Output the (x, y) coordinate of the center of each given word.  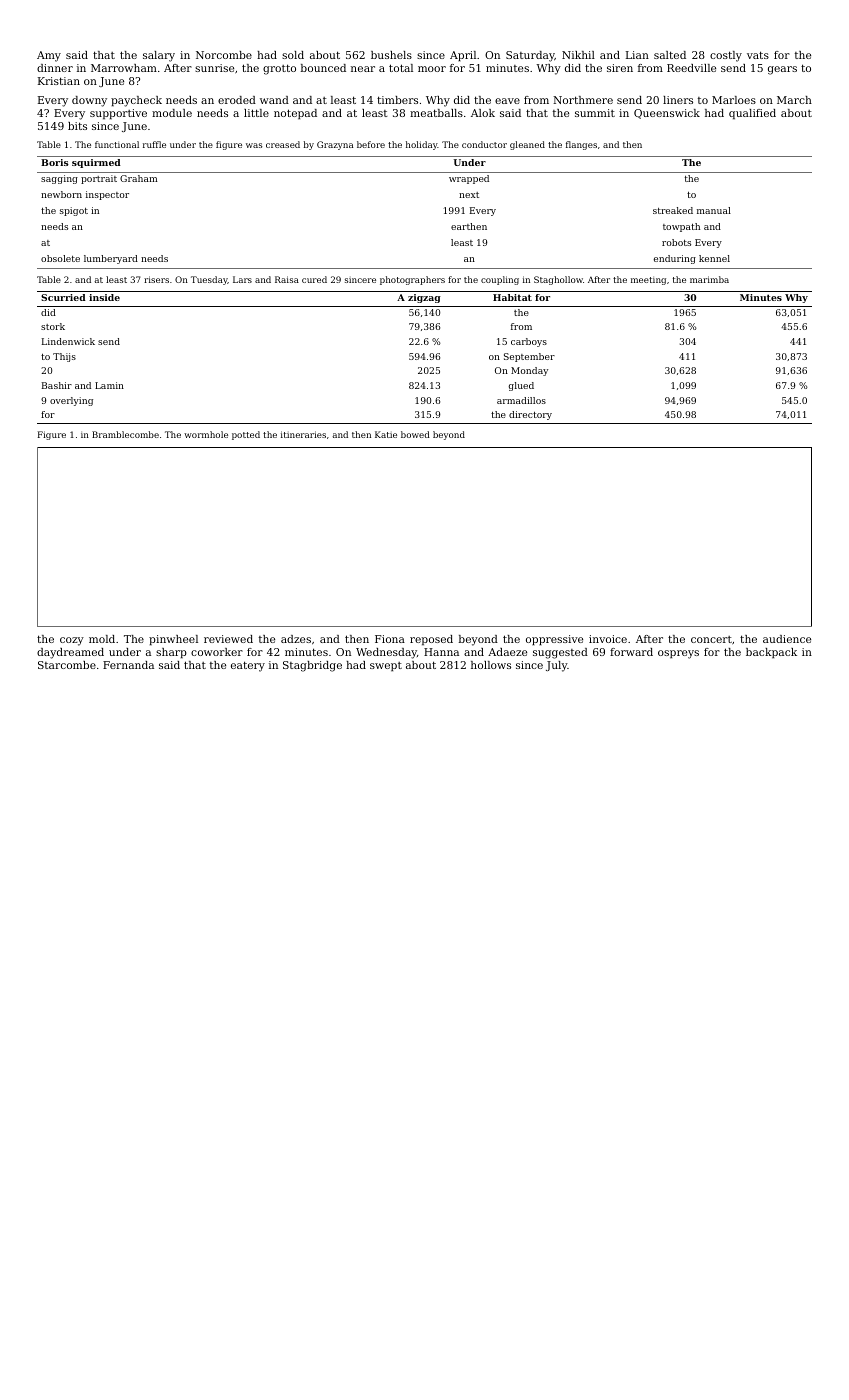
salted (670, 55)
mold (102, 639)
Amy (49, 56)
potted (246, 435)
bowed (415, 434)
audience (787, 639)
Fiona (390, 639)
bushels (391, 55)
